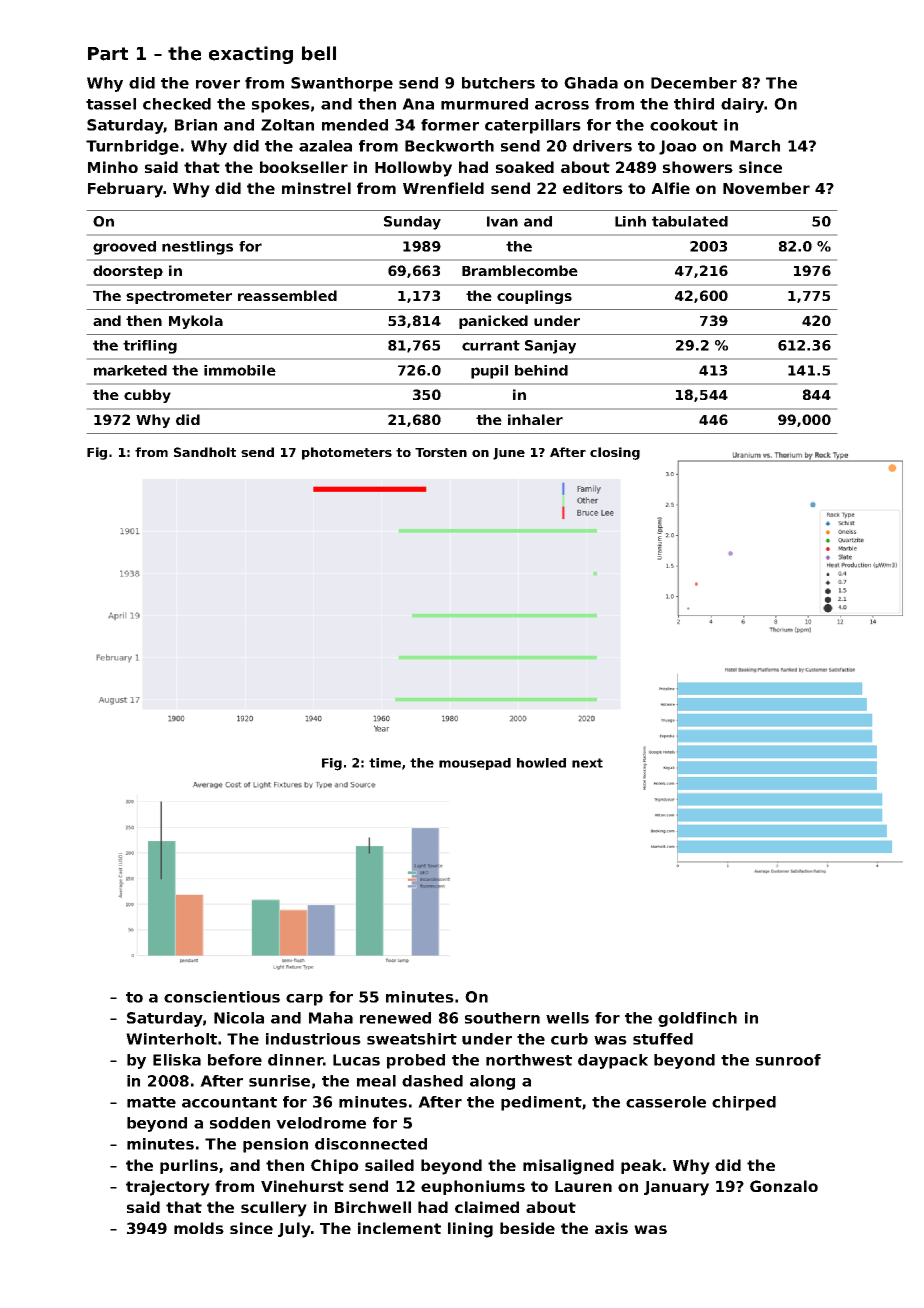 The width and height of the screenshot is (924, 1308). I want to click on conscientious, so click(222, 997).
